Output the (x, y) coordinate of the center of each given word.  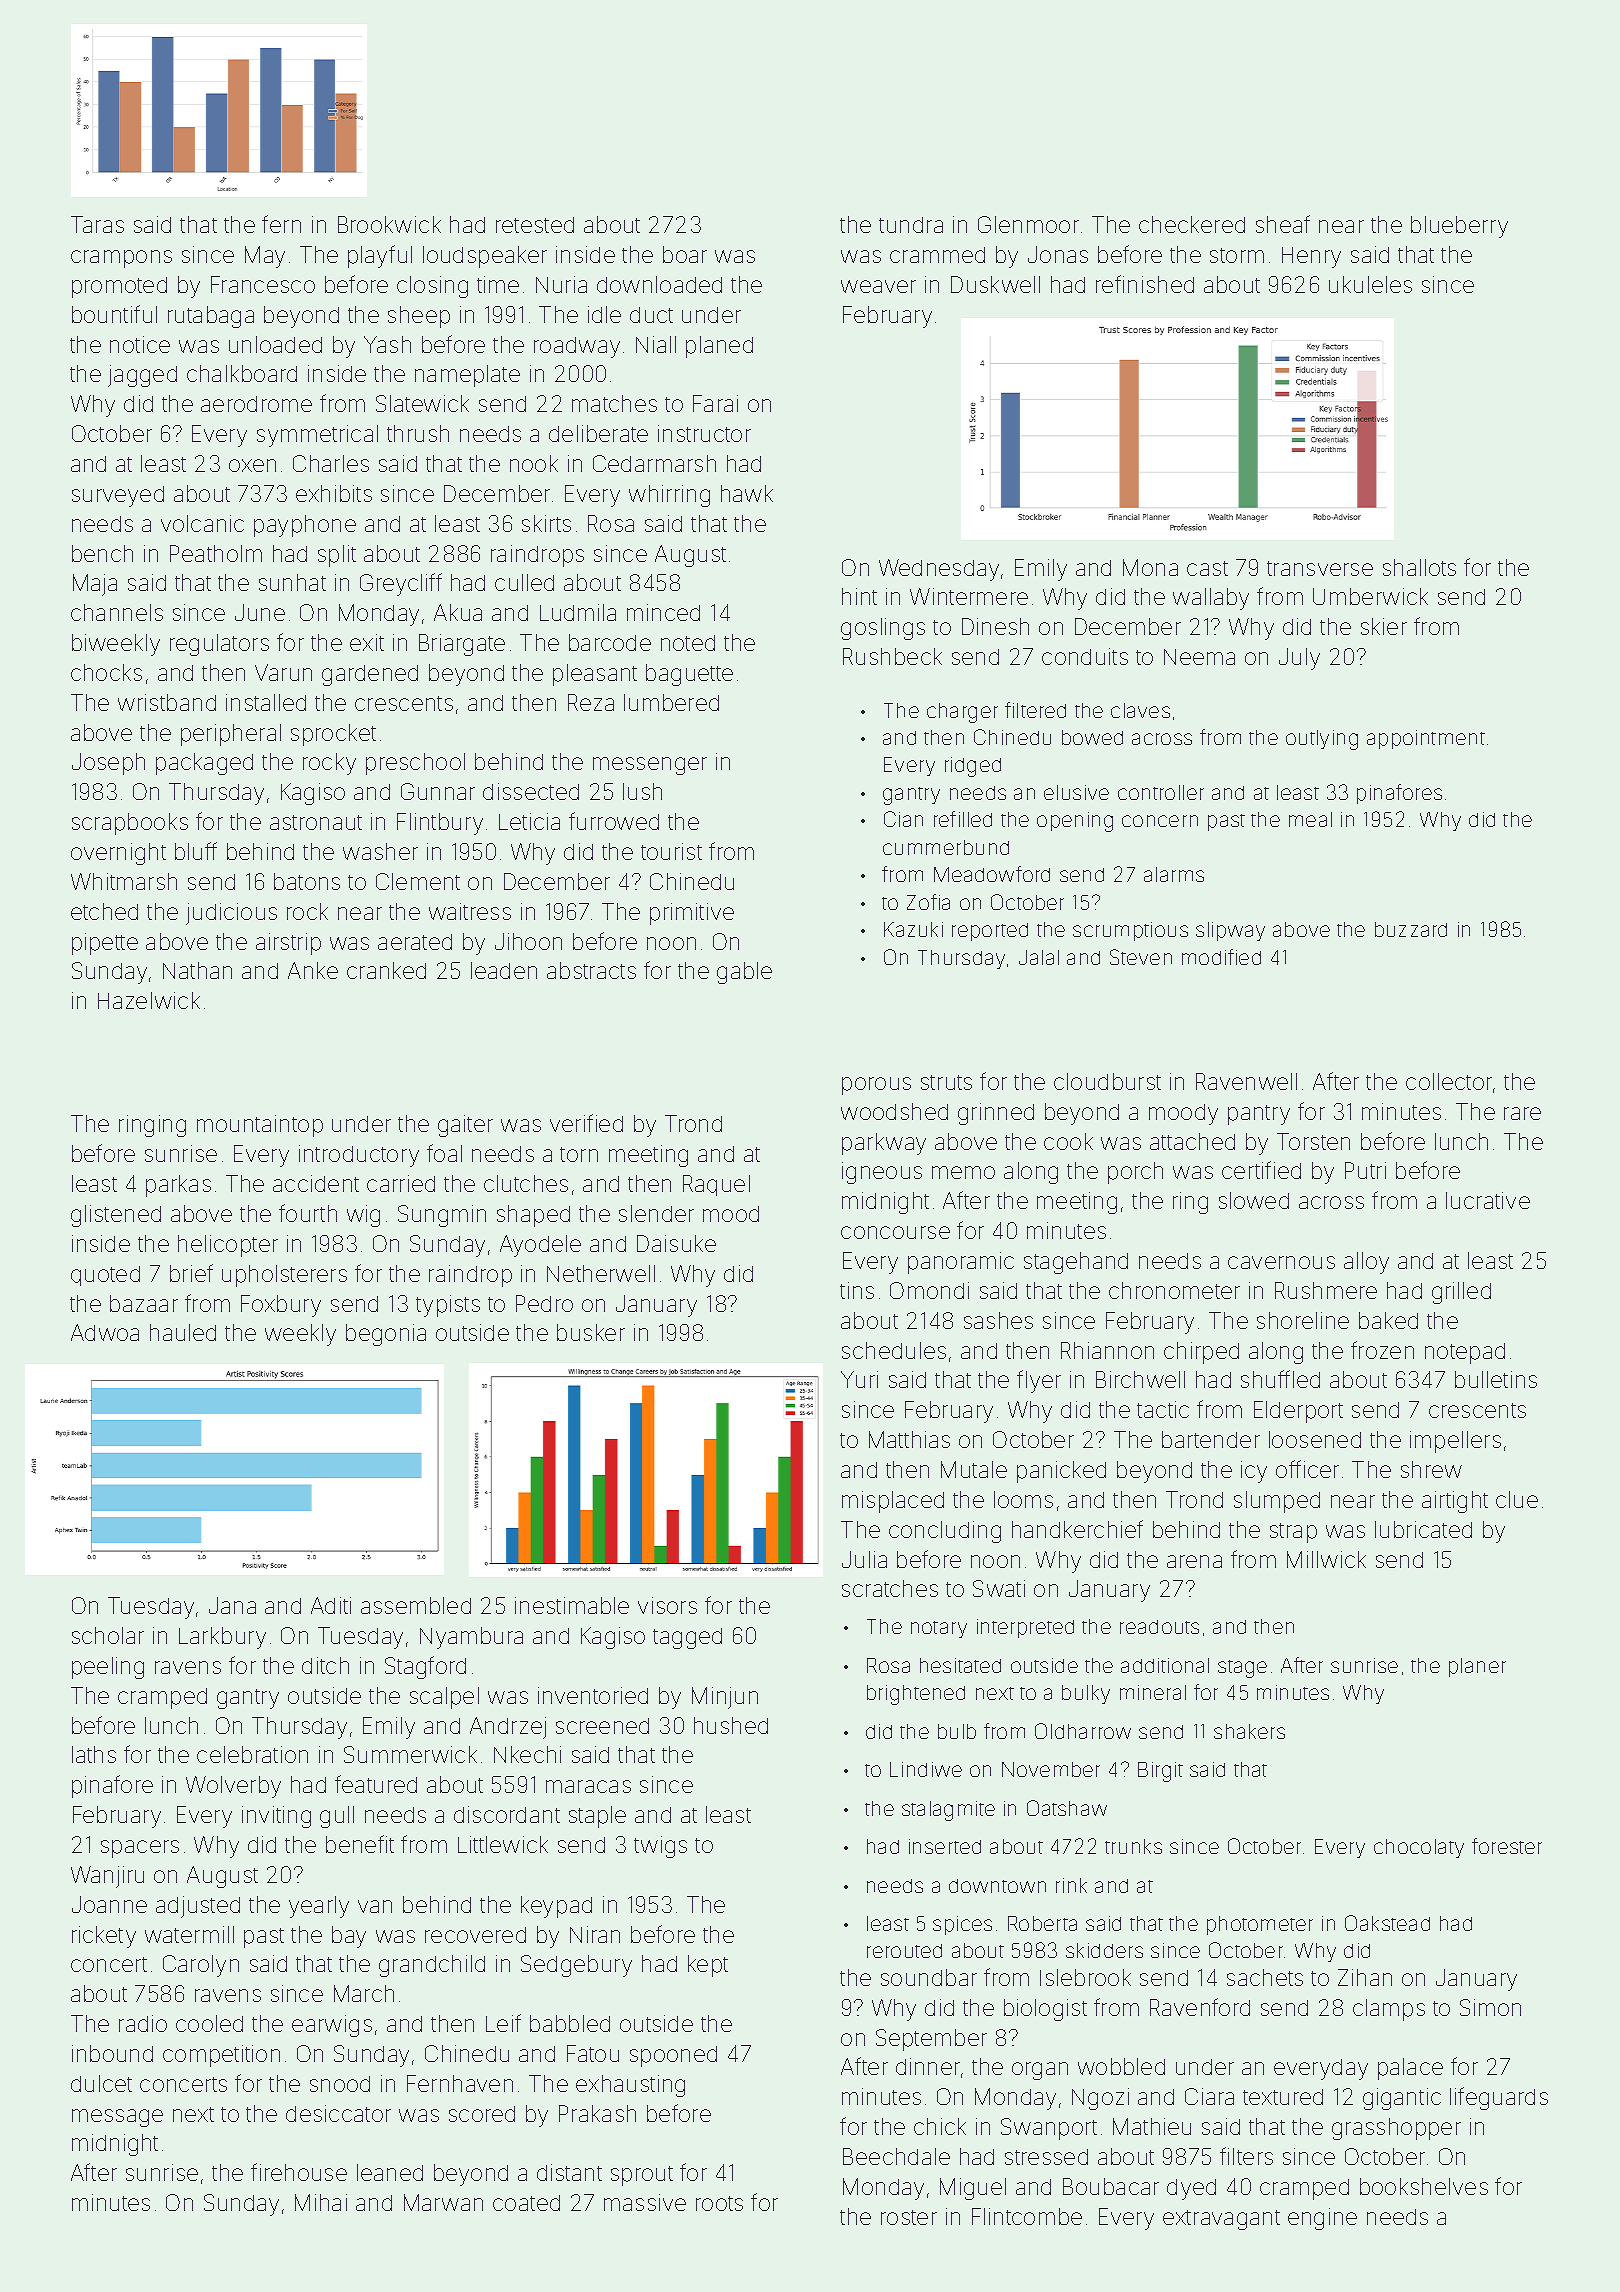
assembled (416, 1605)
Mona (1150, 567)
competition (221, 2056)
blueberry (1459, 227)
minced (663, 612)
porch (1135, 1173)
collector (1449, 1081)
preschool (415, 764)
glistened (116, 1216)
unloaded (275, 344)
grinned (996, 1114)
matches (614, 403)
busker (591, 1332)
